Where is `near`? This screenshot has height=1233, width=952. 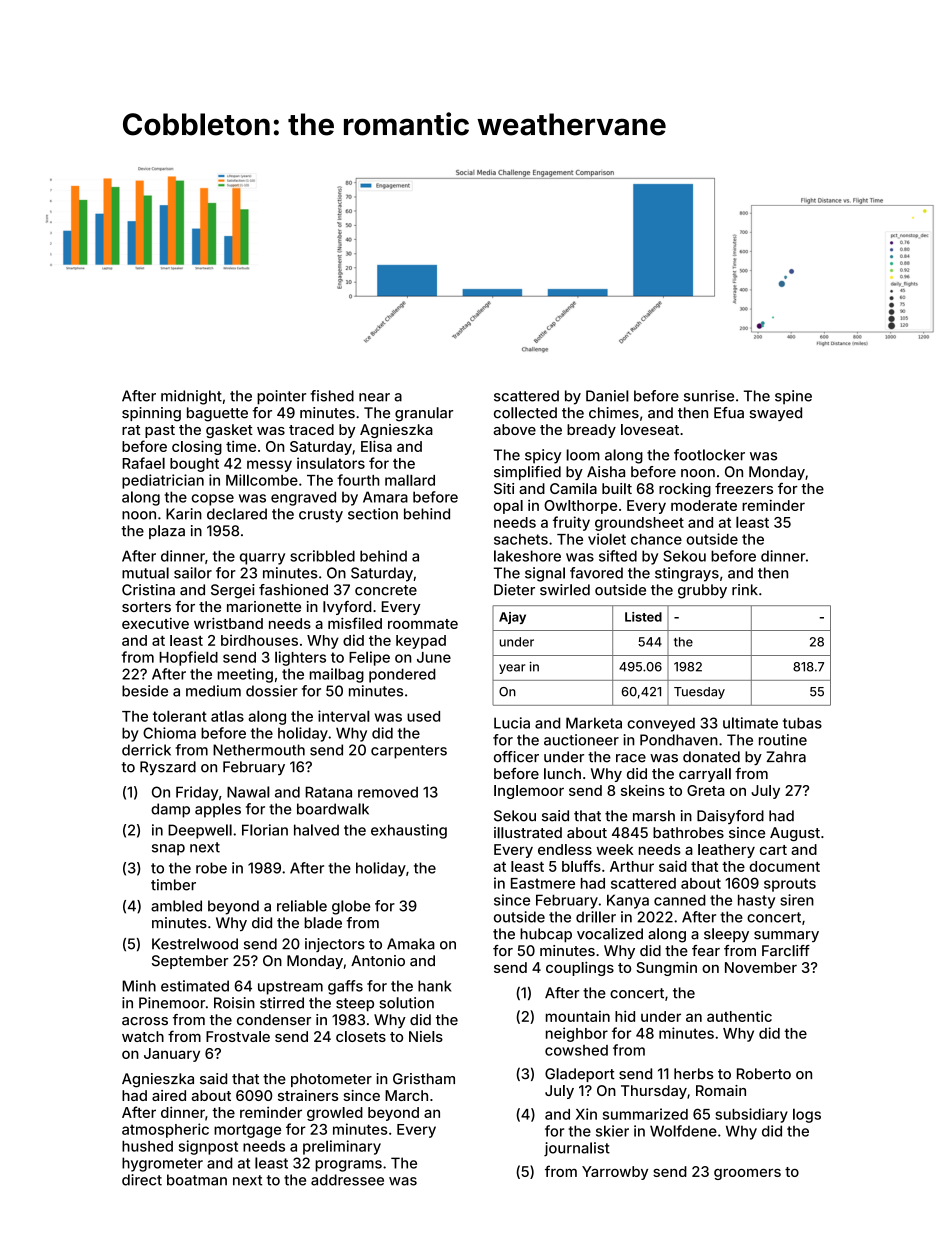
near is located at coordinates (374, 397).
